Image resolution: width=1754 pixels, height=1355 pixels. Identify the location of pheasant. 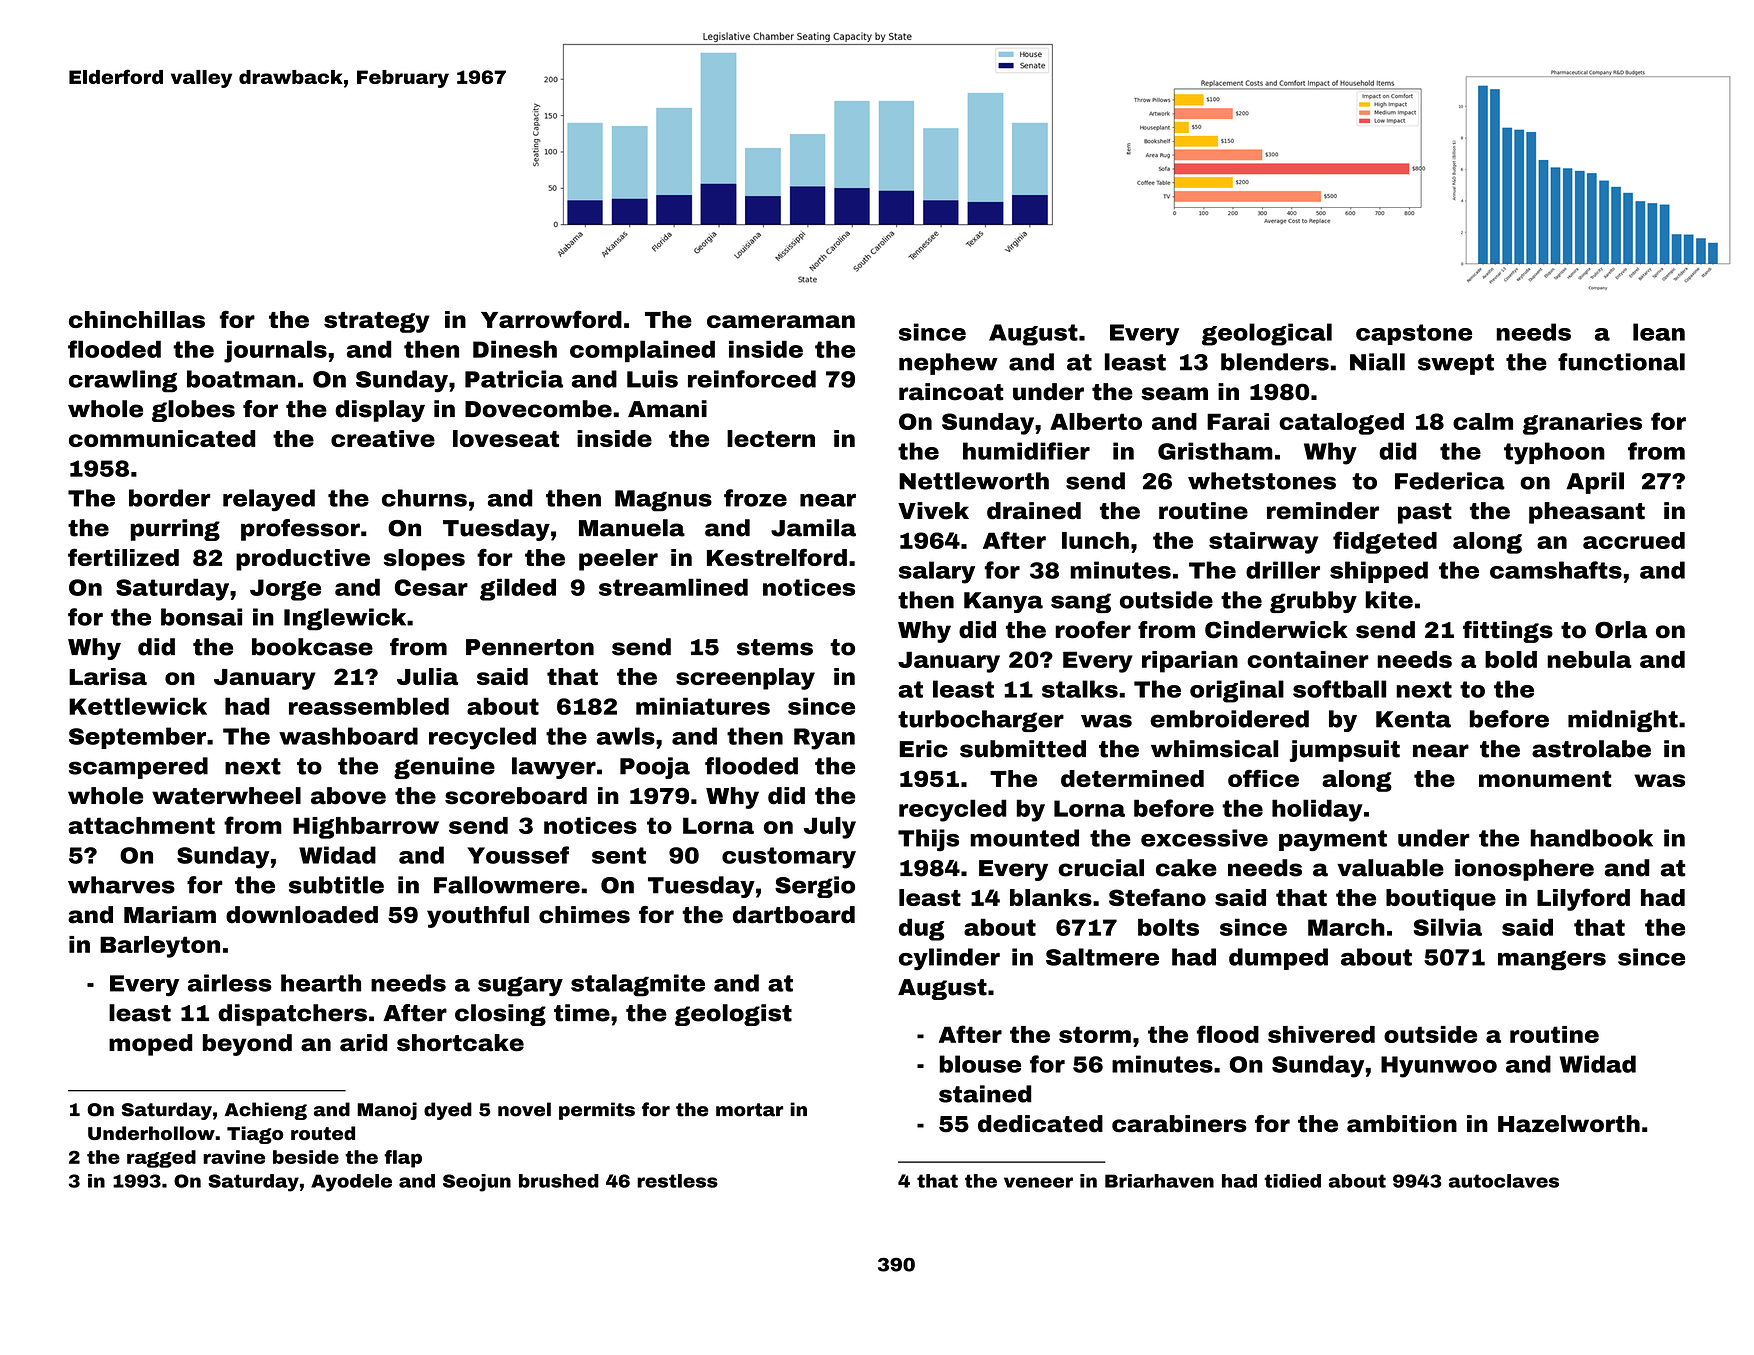
(1587, 513).
